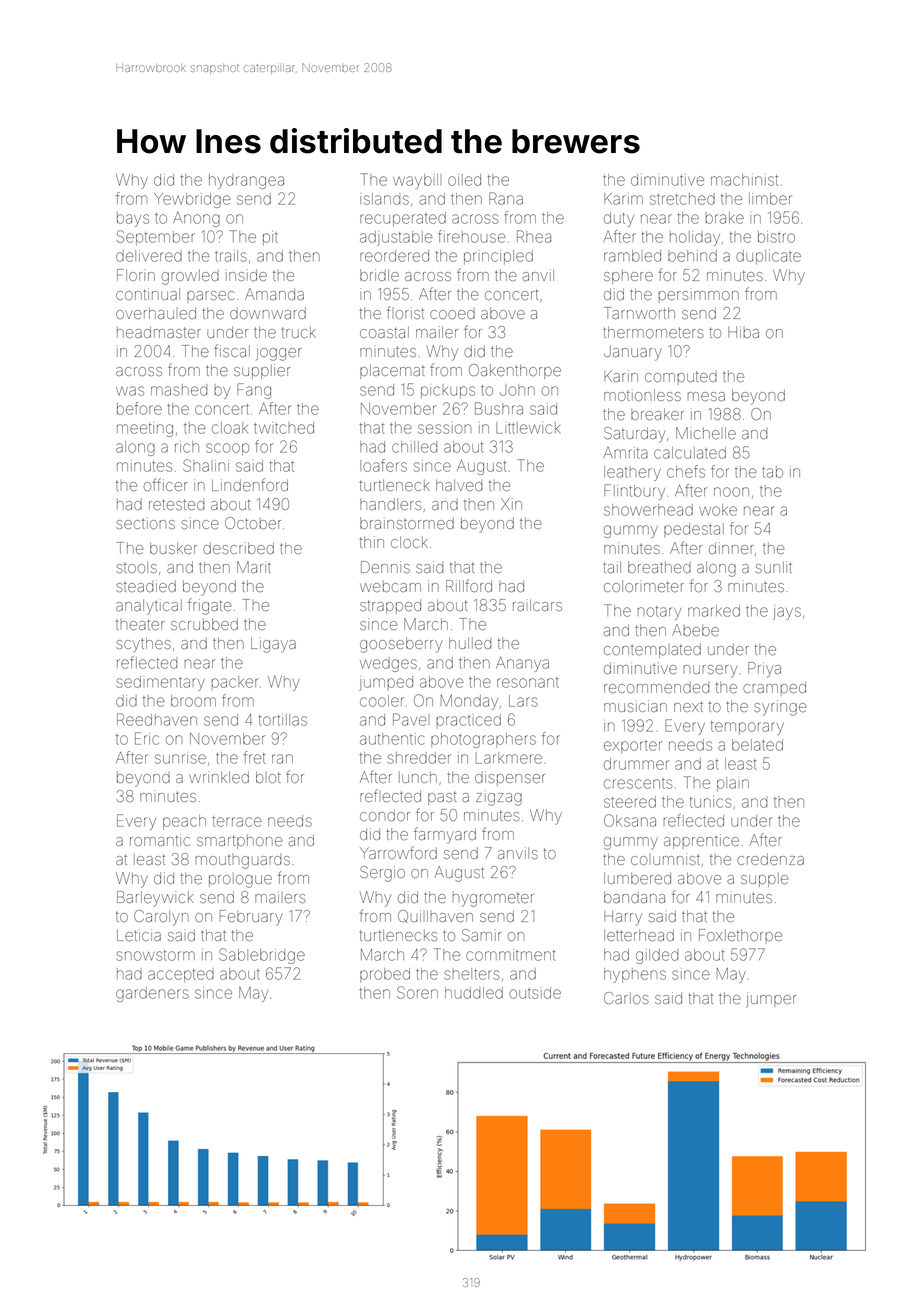 The height and width of the screenshot is (1308, 924). Describe the element at coordinates (235, 682) in the screenshot. I see `packer` at that location.
